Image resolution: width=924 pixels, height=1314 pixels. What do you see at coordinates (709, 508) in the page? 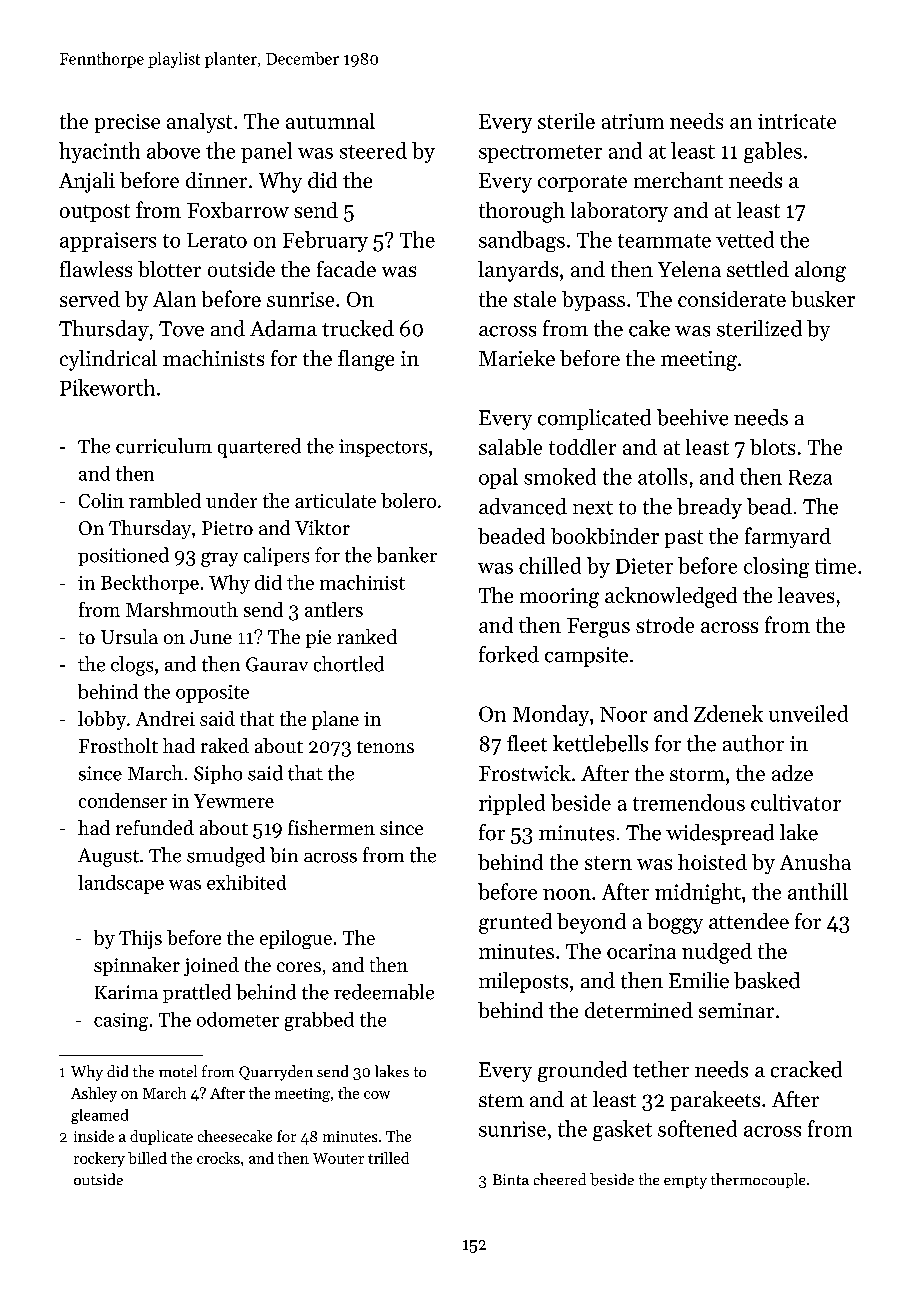
I see `bready` at bounding box center [709, 508].
